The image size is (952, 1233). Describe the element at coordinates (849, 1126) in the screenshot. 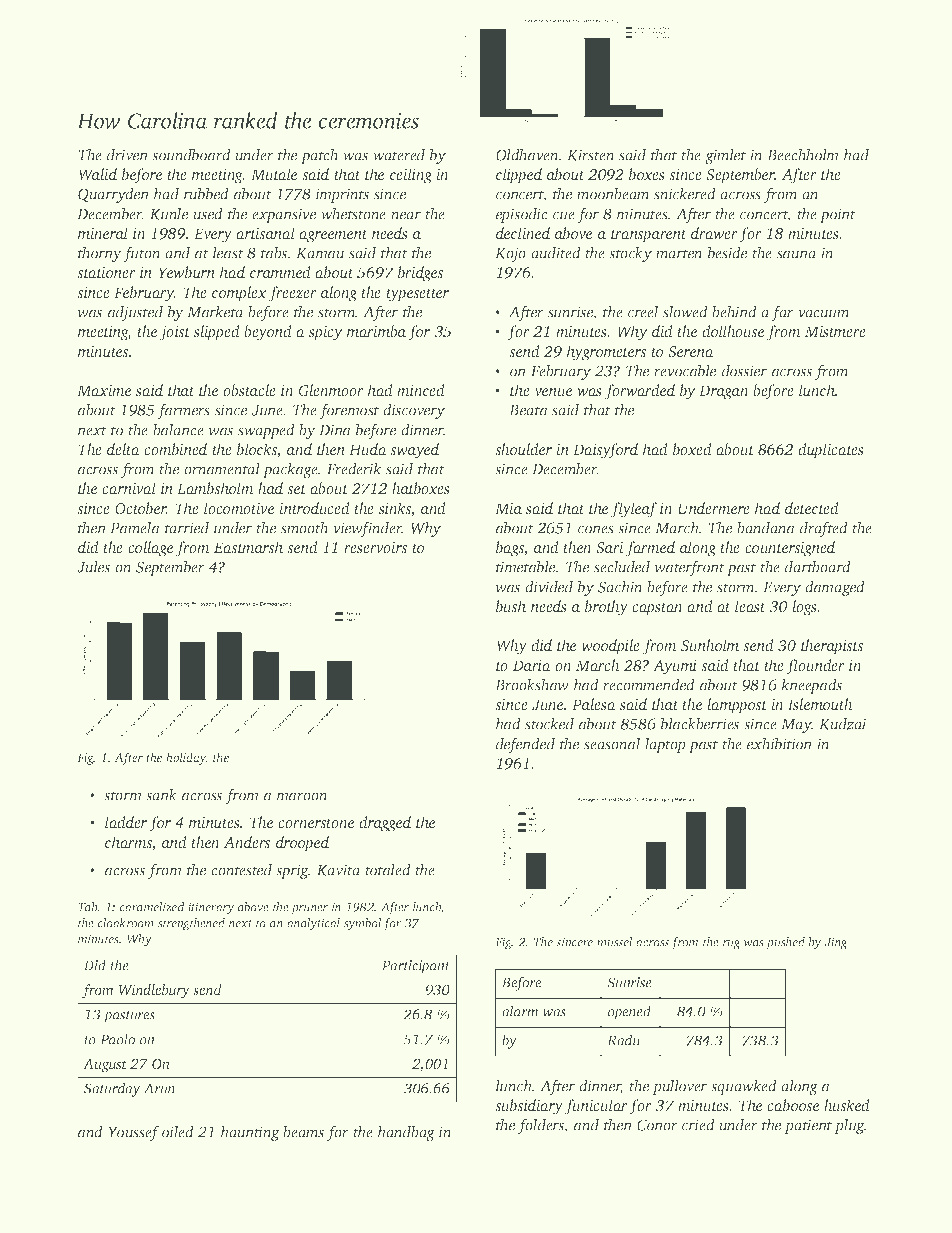

I see `plug` at that location.
